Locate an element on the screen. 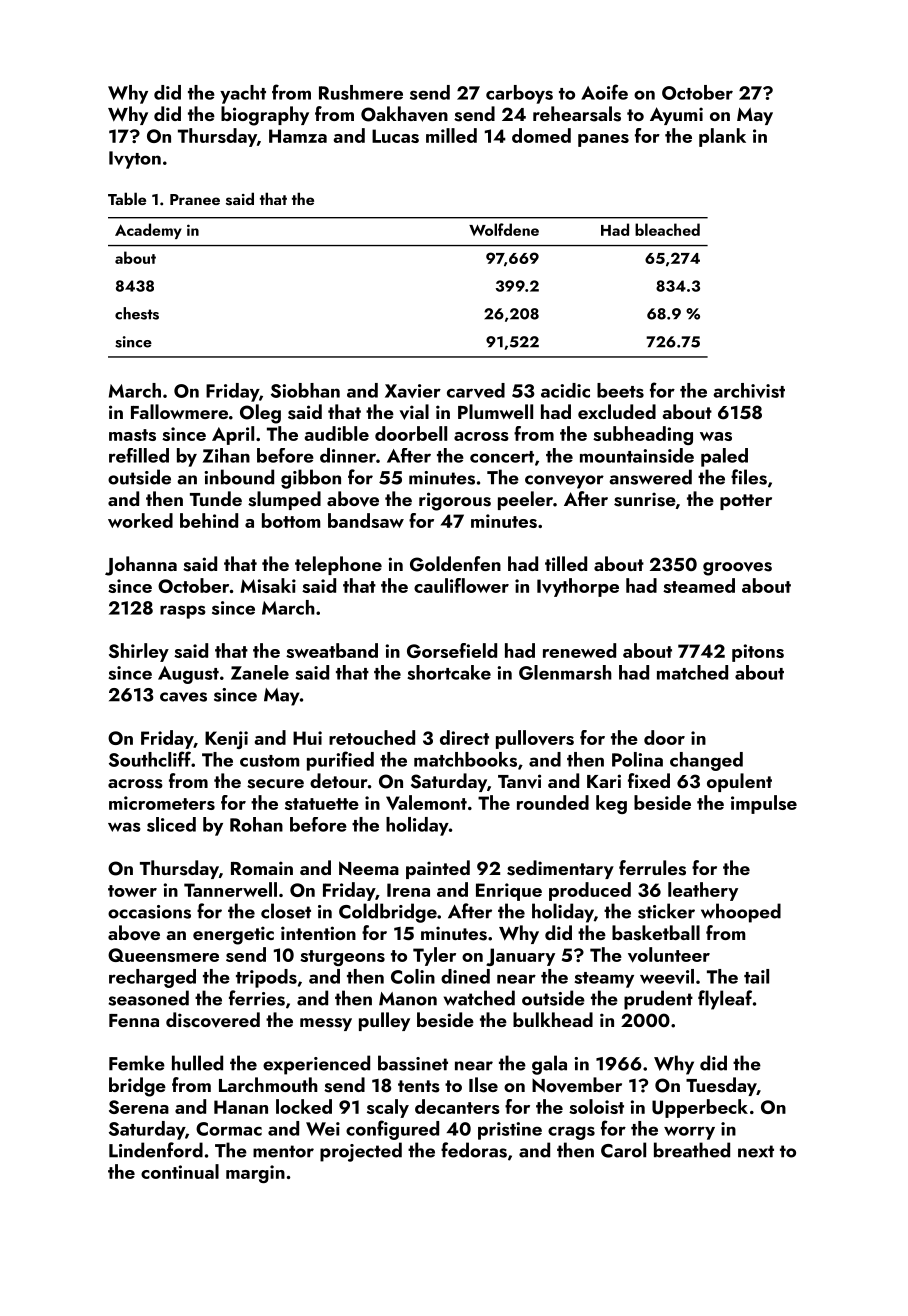  masts is located at coordinates (132, 435).
